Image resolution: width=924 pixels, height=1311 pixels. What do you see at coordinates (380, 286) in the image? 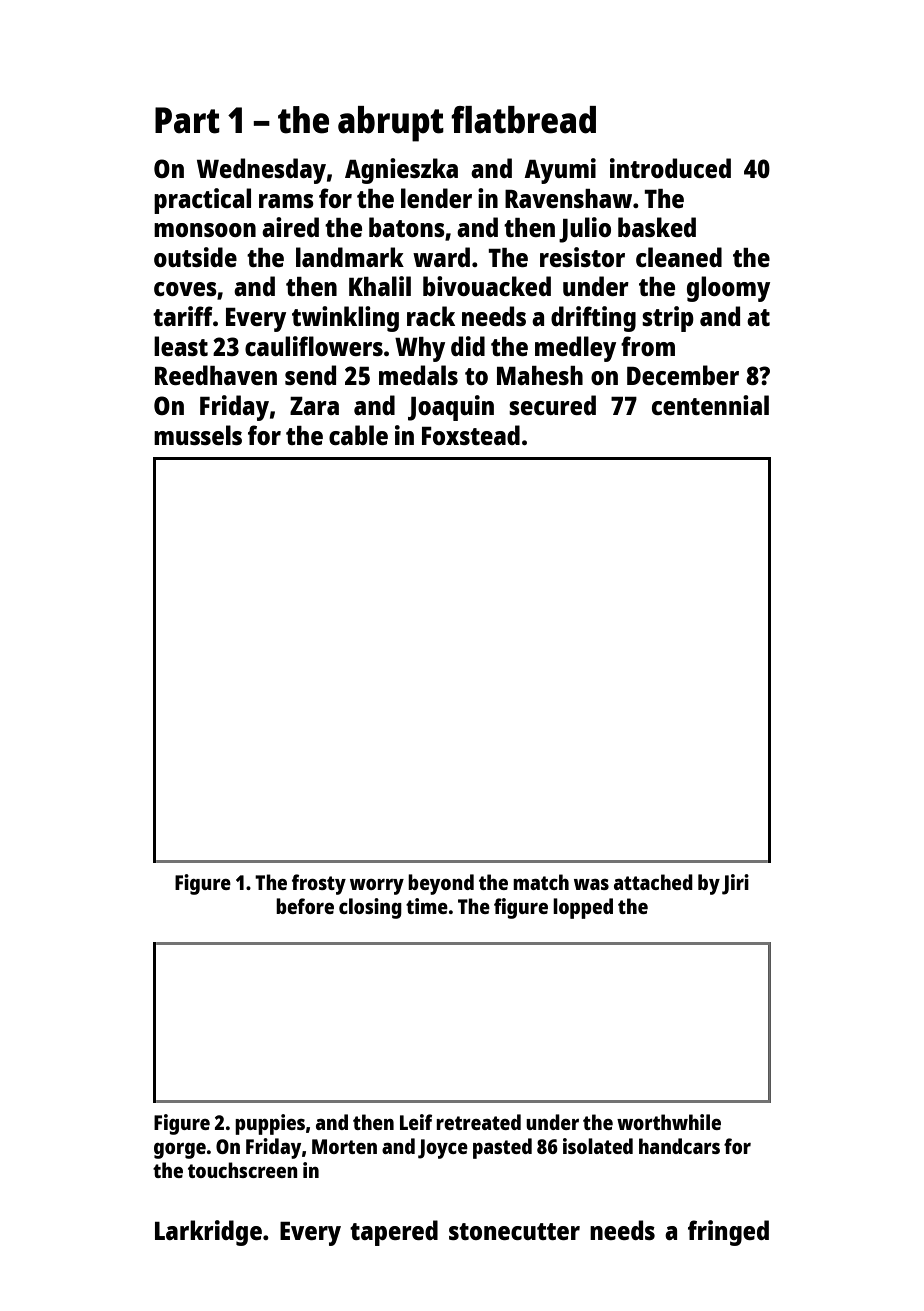
I see `Khalil` at bounding box center [380, 286].
